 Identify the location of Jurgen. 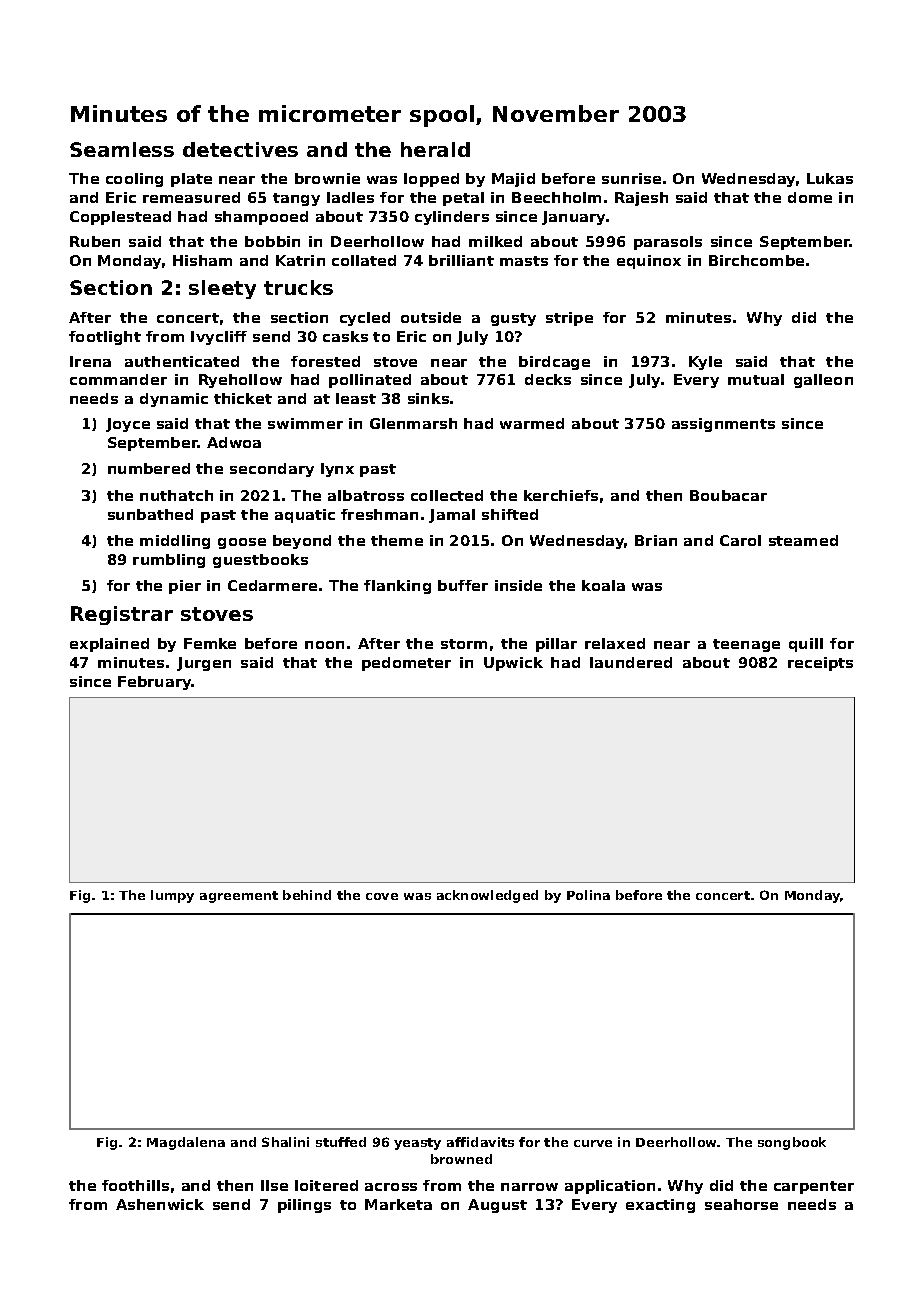
(204, 664).
